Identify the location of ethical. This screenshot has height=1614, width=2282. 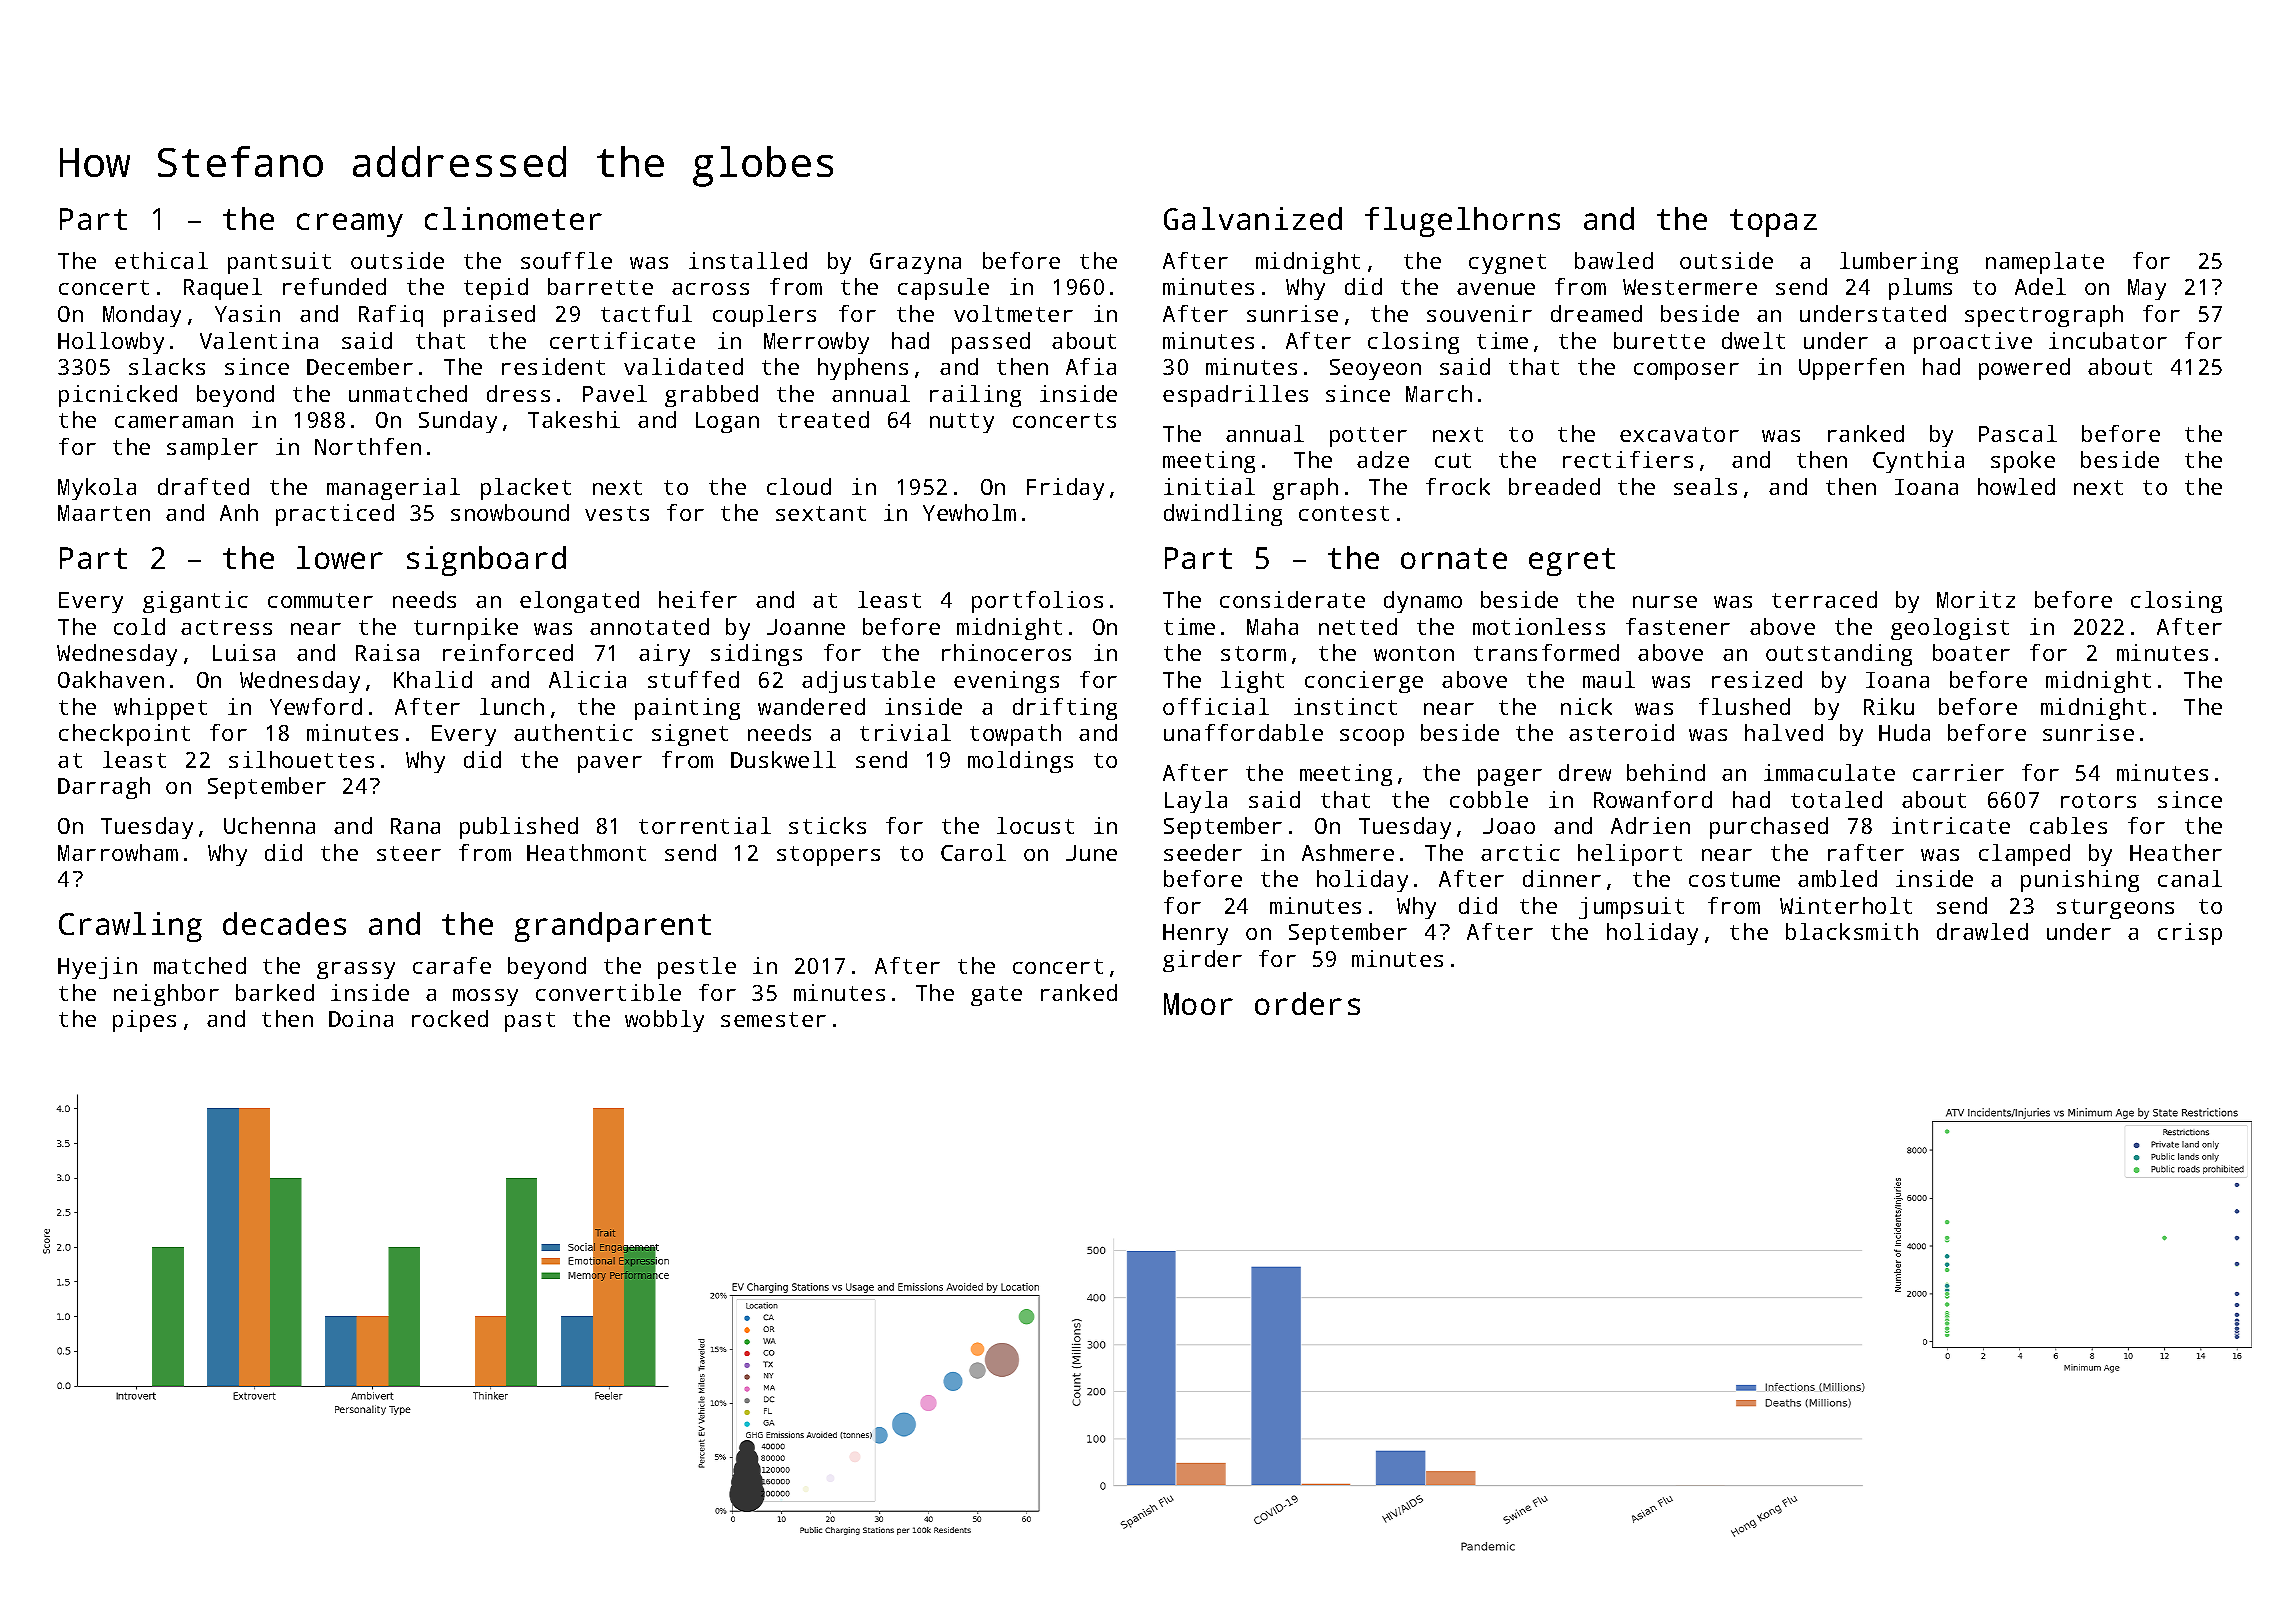
(161, 260).
